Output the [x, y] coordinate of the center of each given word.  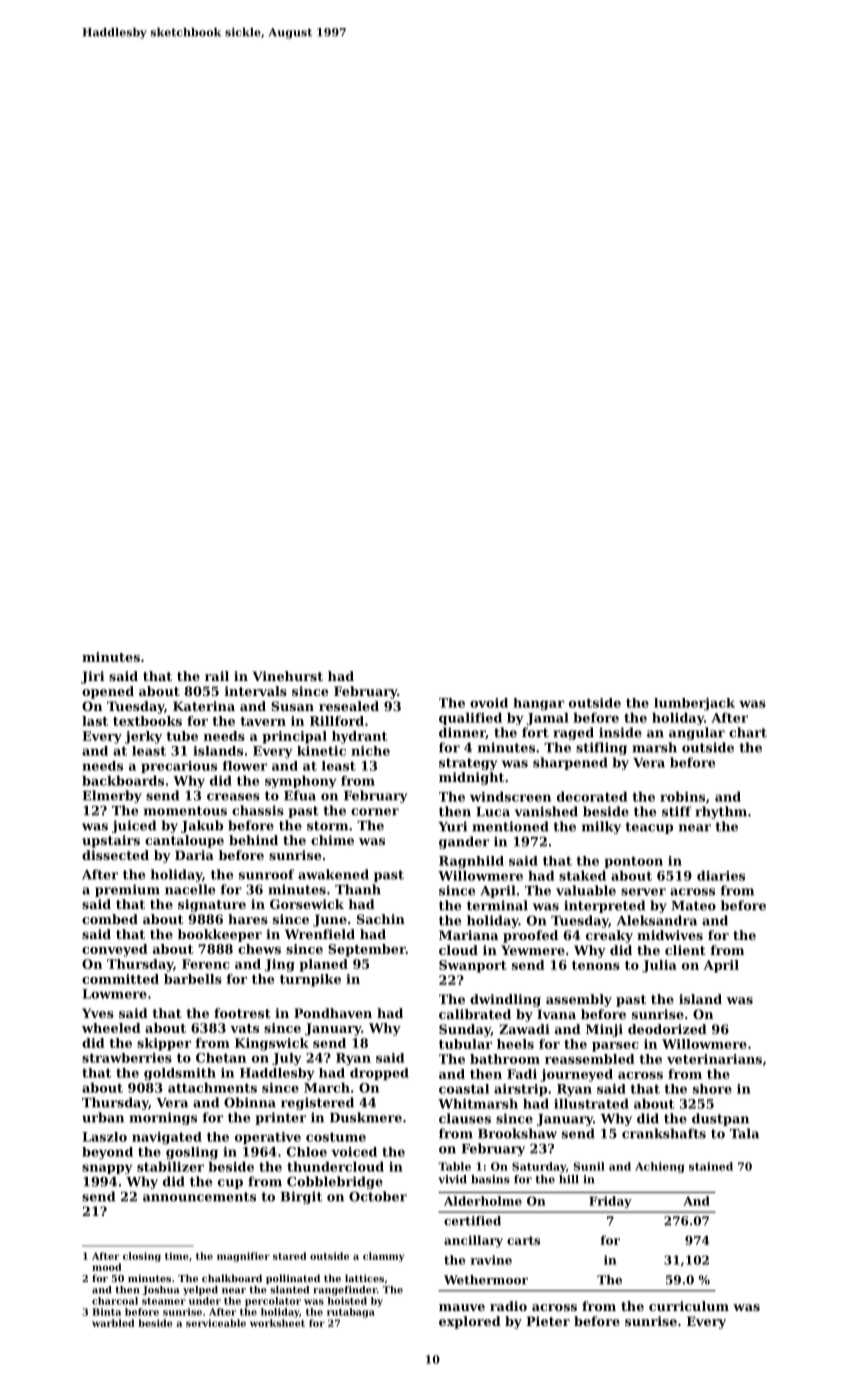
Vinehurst [288, 676]
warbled [113, 1323]
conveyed [115, 950]
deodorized [667, 1029]
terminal [497, 905]
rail [217, 676]
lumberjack [694, 704]
